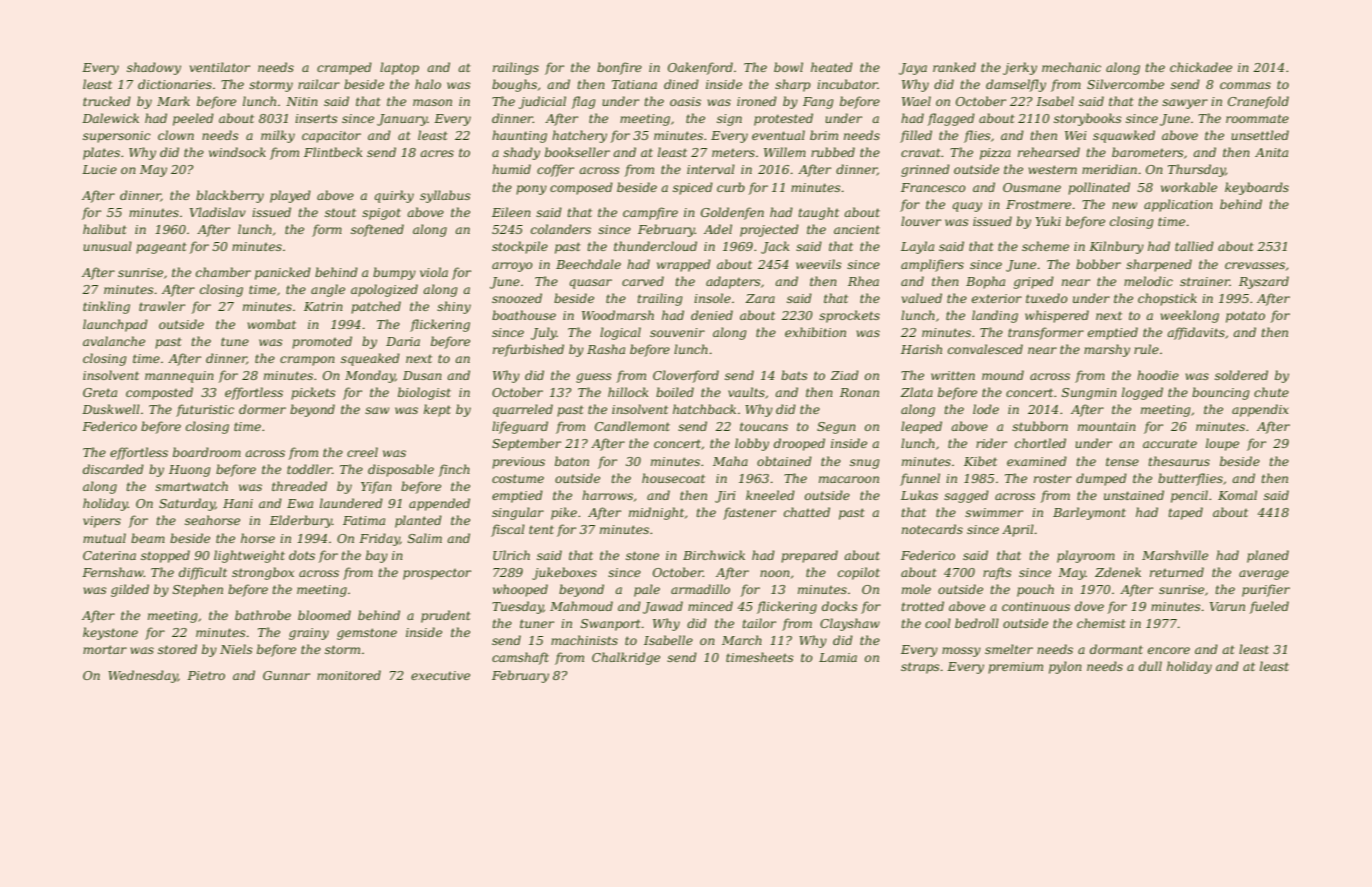 Image resolution: width=1372 pixels, height=887 pixels. I want to click on Wednesday, so click(143, 676).
